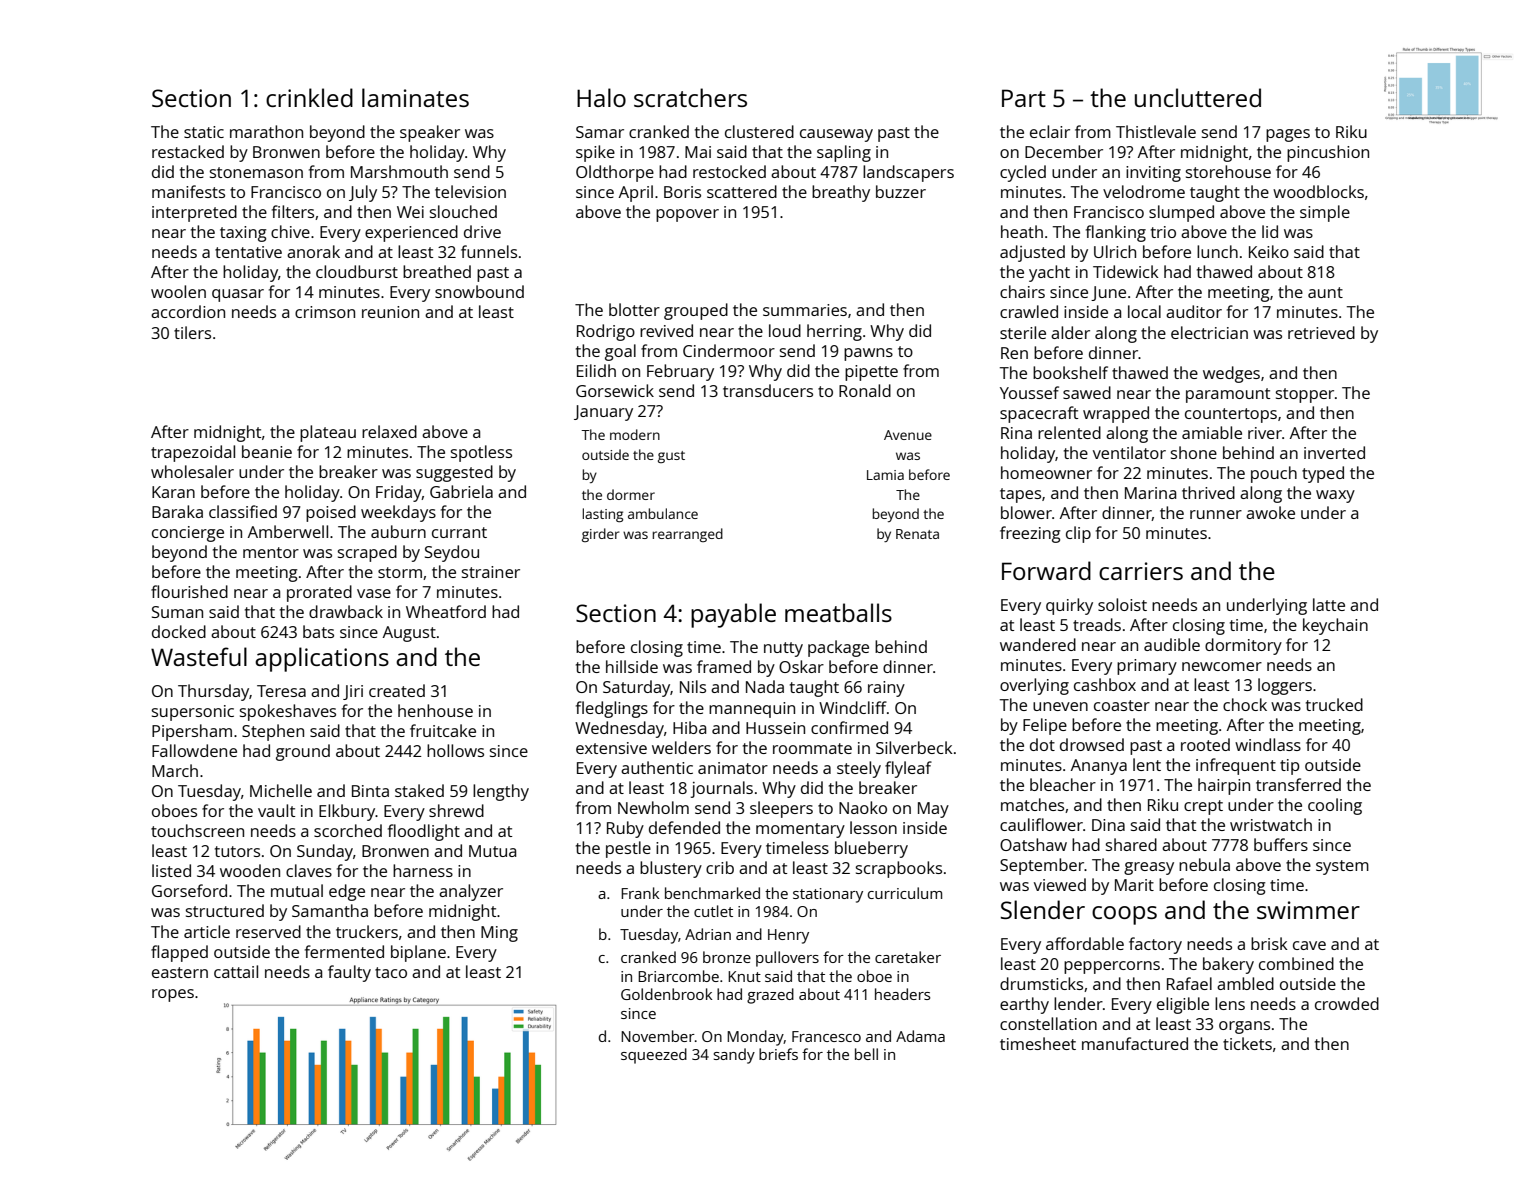 The height and width of the document is (1184, 1533). I want to click on runner, so click(1216, 514).
